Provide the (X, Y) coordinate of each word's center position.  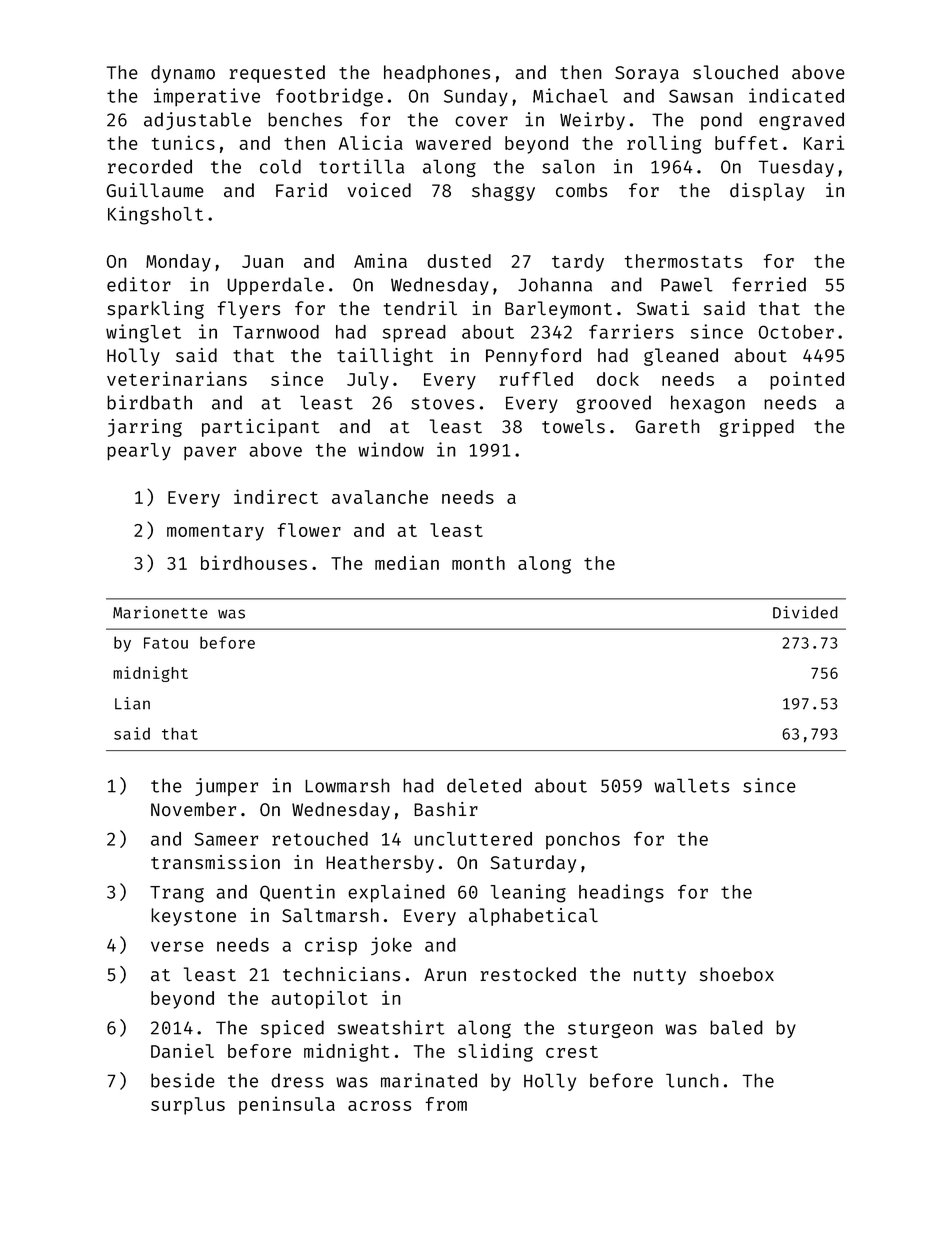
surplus (188, 1106)
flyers (248, 310)
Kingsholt (155, 215)
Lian (132, 703)
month (478, 563)
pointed (807, 380)
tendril (420, 308)
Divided (805, 612)
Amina (380, 260)
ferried (769, 284)
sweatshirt (391, 1027)
